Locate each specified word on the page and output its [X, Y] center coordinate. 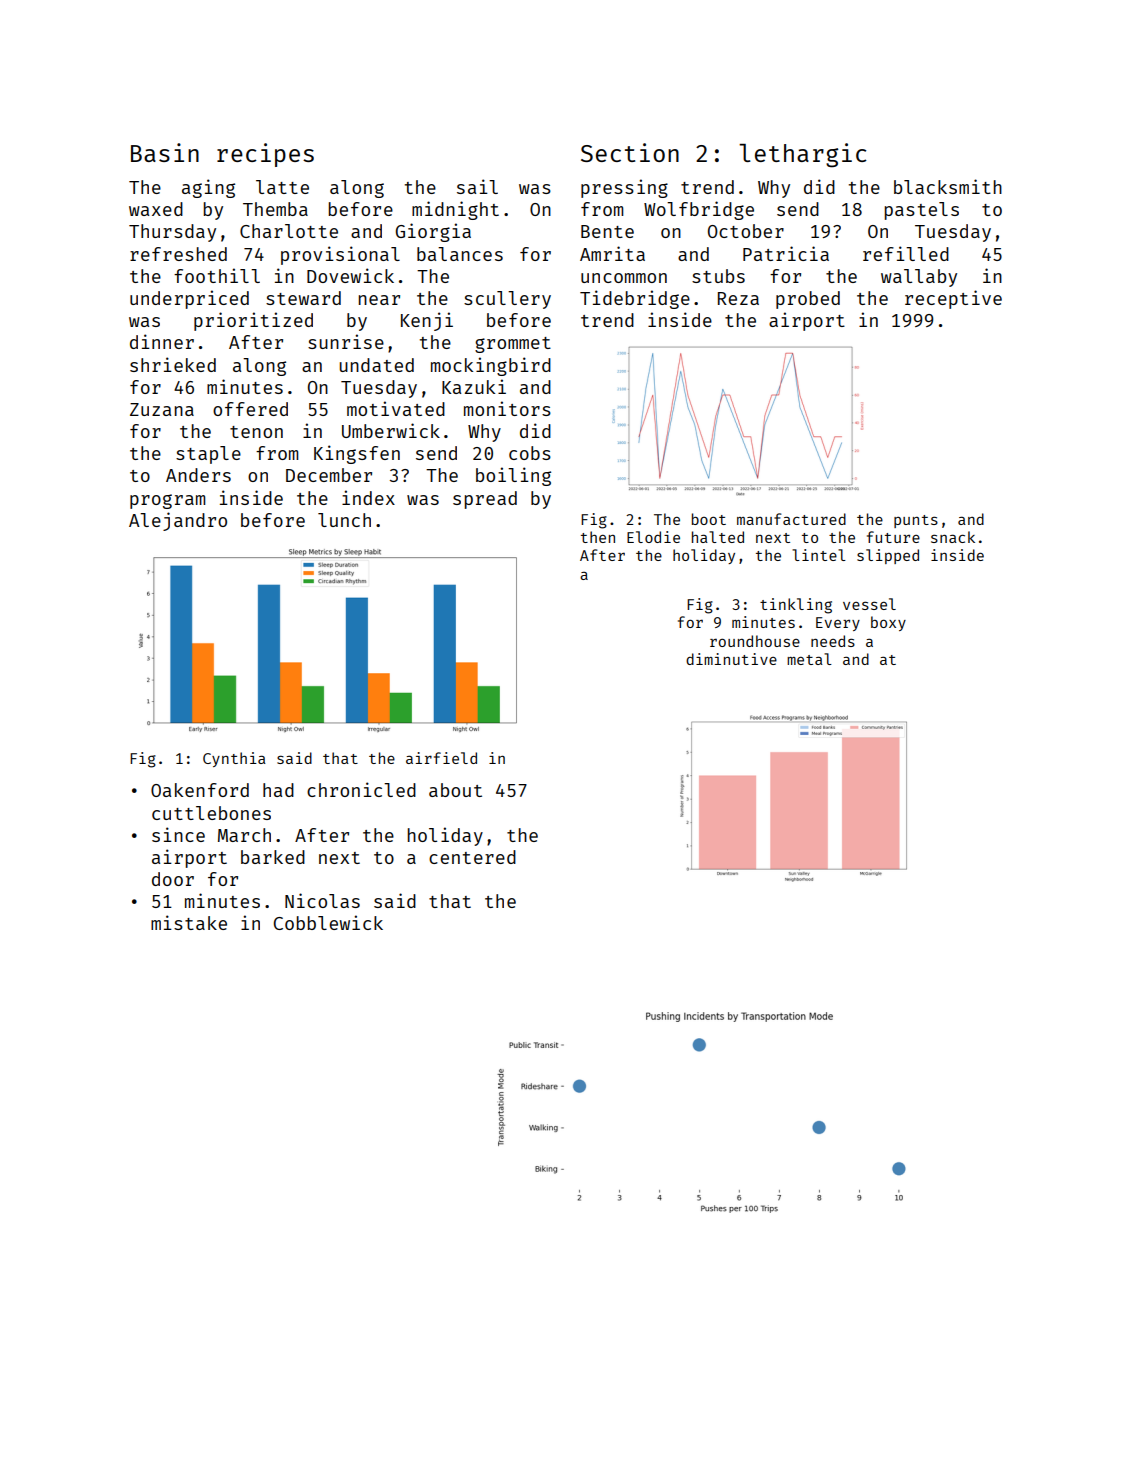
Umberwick [391, 430]
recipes [265, 155]
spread [485, 500]
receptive [953, 299]
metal [809, 659]
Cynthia [234, 759]
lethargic [803, 155]
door [173, 879]
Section [630, 152]
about [455, 790]
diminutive [731, 659]
